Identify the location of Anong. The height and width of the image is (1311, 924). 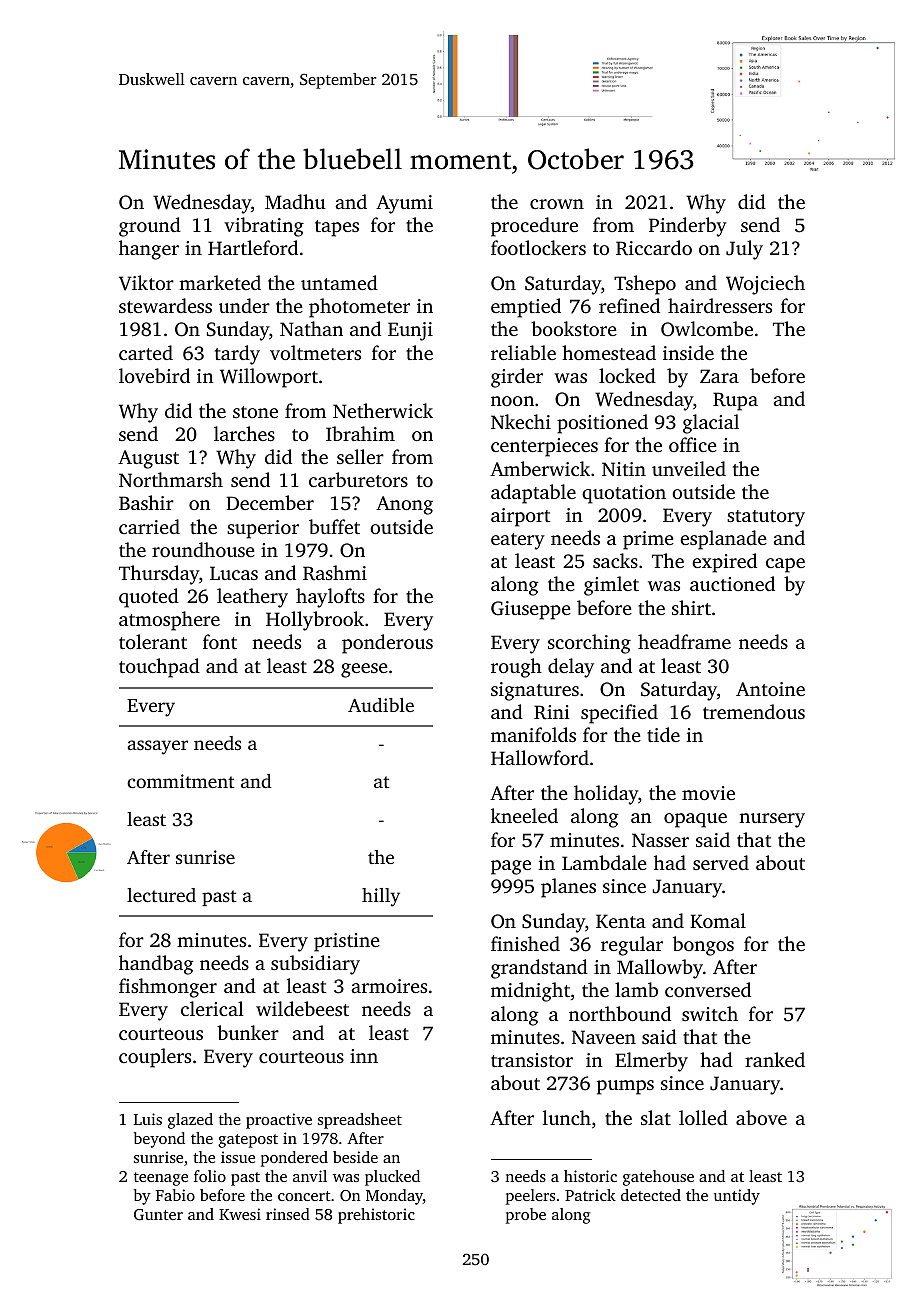
(404, 505).
